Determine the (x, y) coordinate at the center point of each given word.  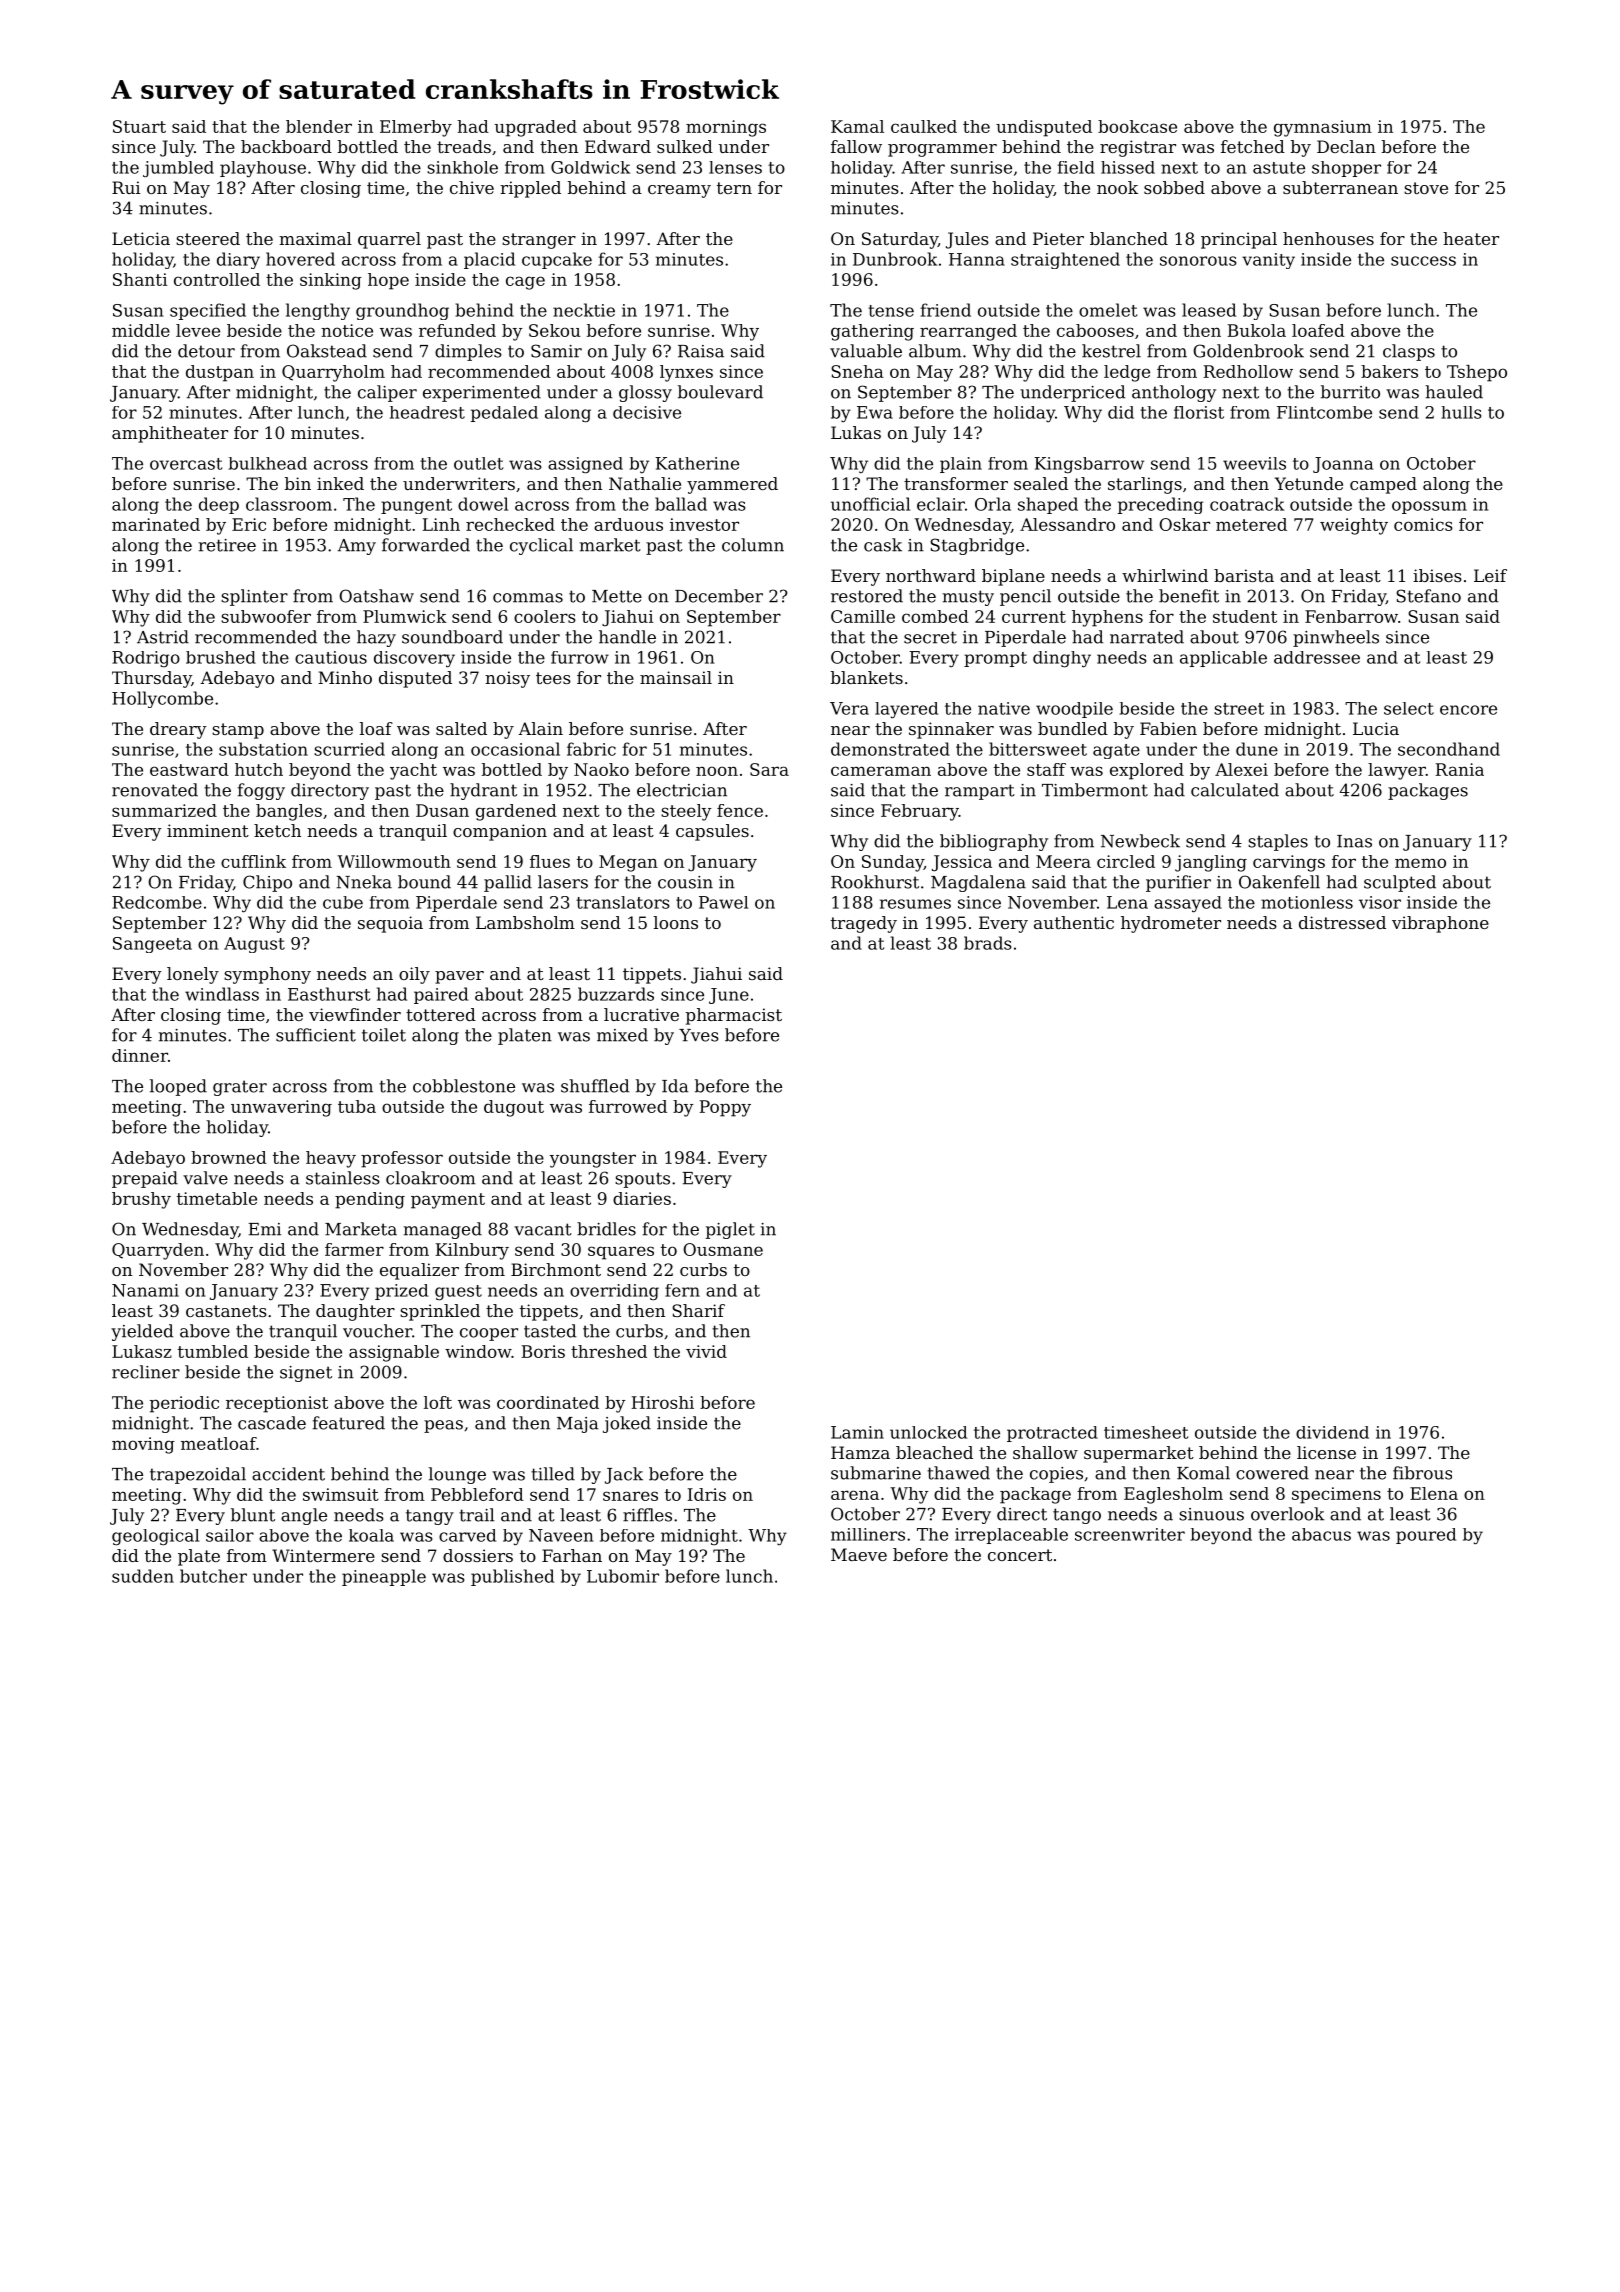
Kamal (857, 126)
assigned (585, 465)
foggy (261, 791)
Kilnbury (472, 1251)
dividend (1332, 1432)
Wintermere (323, 1555)
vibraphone (1440, 924)
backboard (286, 146)
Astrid (163, 637)
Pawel (723, 902)
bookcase (1137, 126)
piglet (730, 1230)
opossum (1429, 507)
